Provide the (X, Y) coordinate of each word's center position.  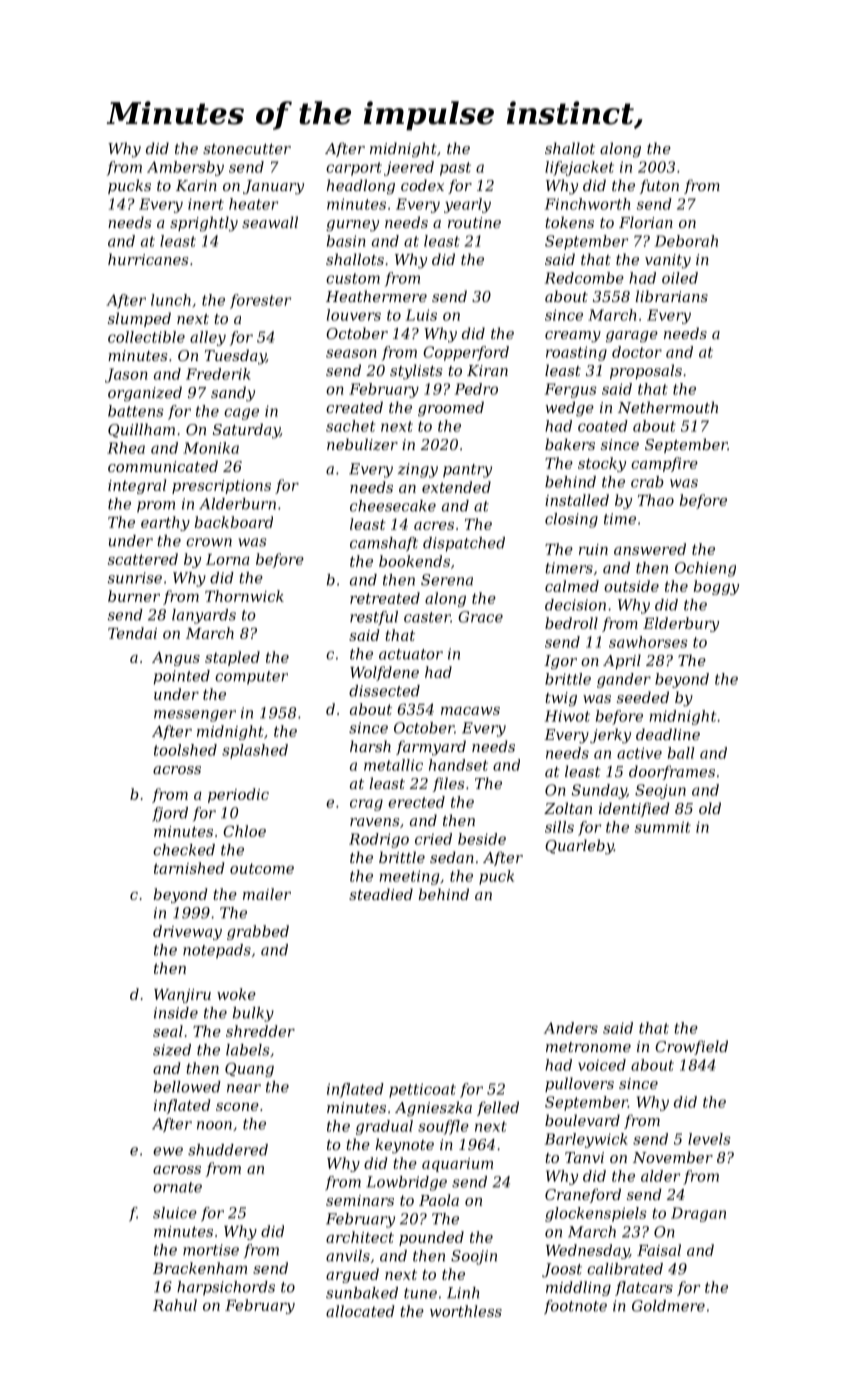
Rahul (175, 1305)
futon (659, 186)
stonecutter (247, 149)
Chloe (244, 831)
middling (578, 1288)
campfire (664, 464)
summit (663, 827)
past (455, 169)
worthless (466, 1311)
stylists (416, 372)
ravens (374, 822)
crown (209, 542)
